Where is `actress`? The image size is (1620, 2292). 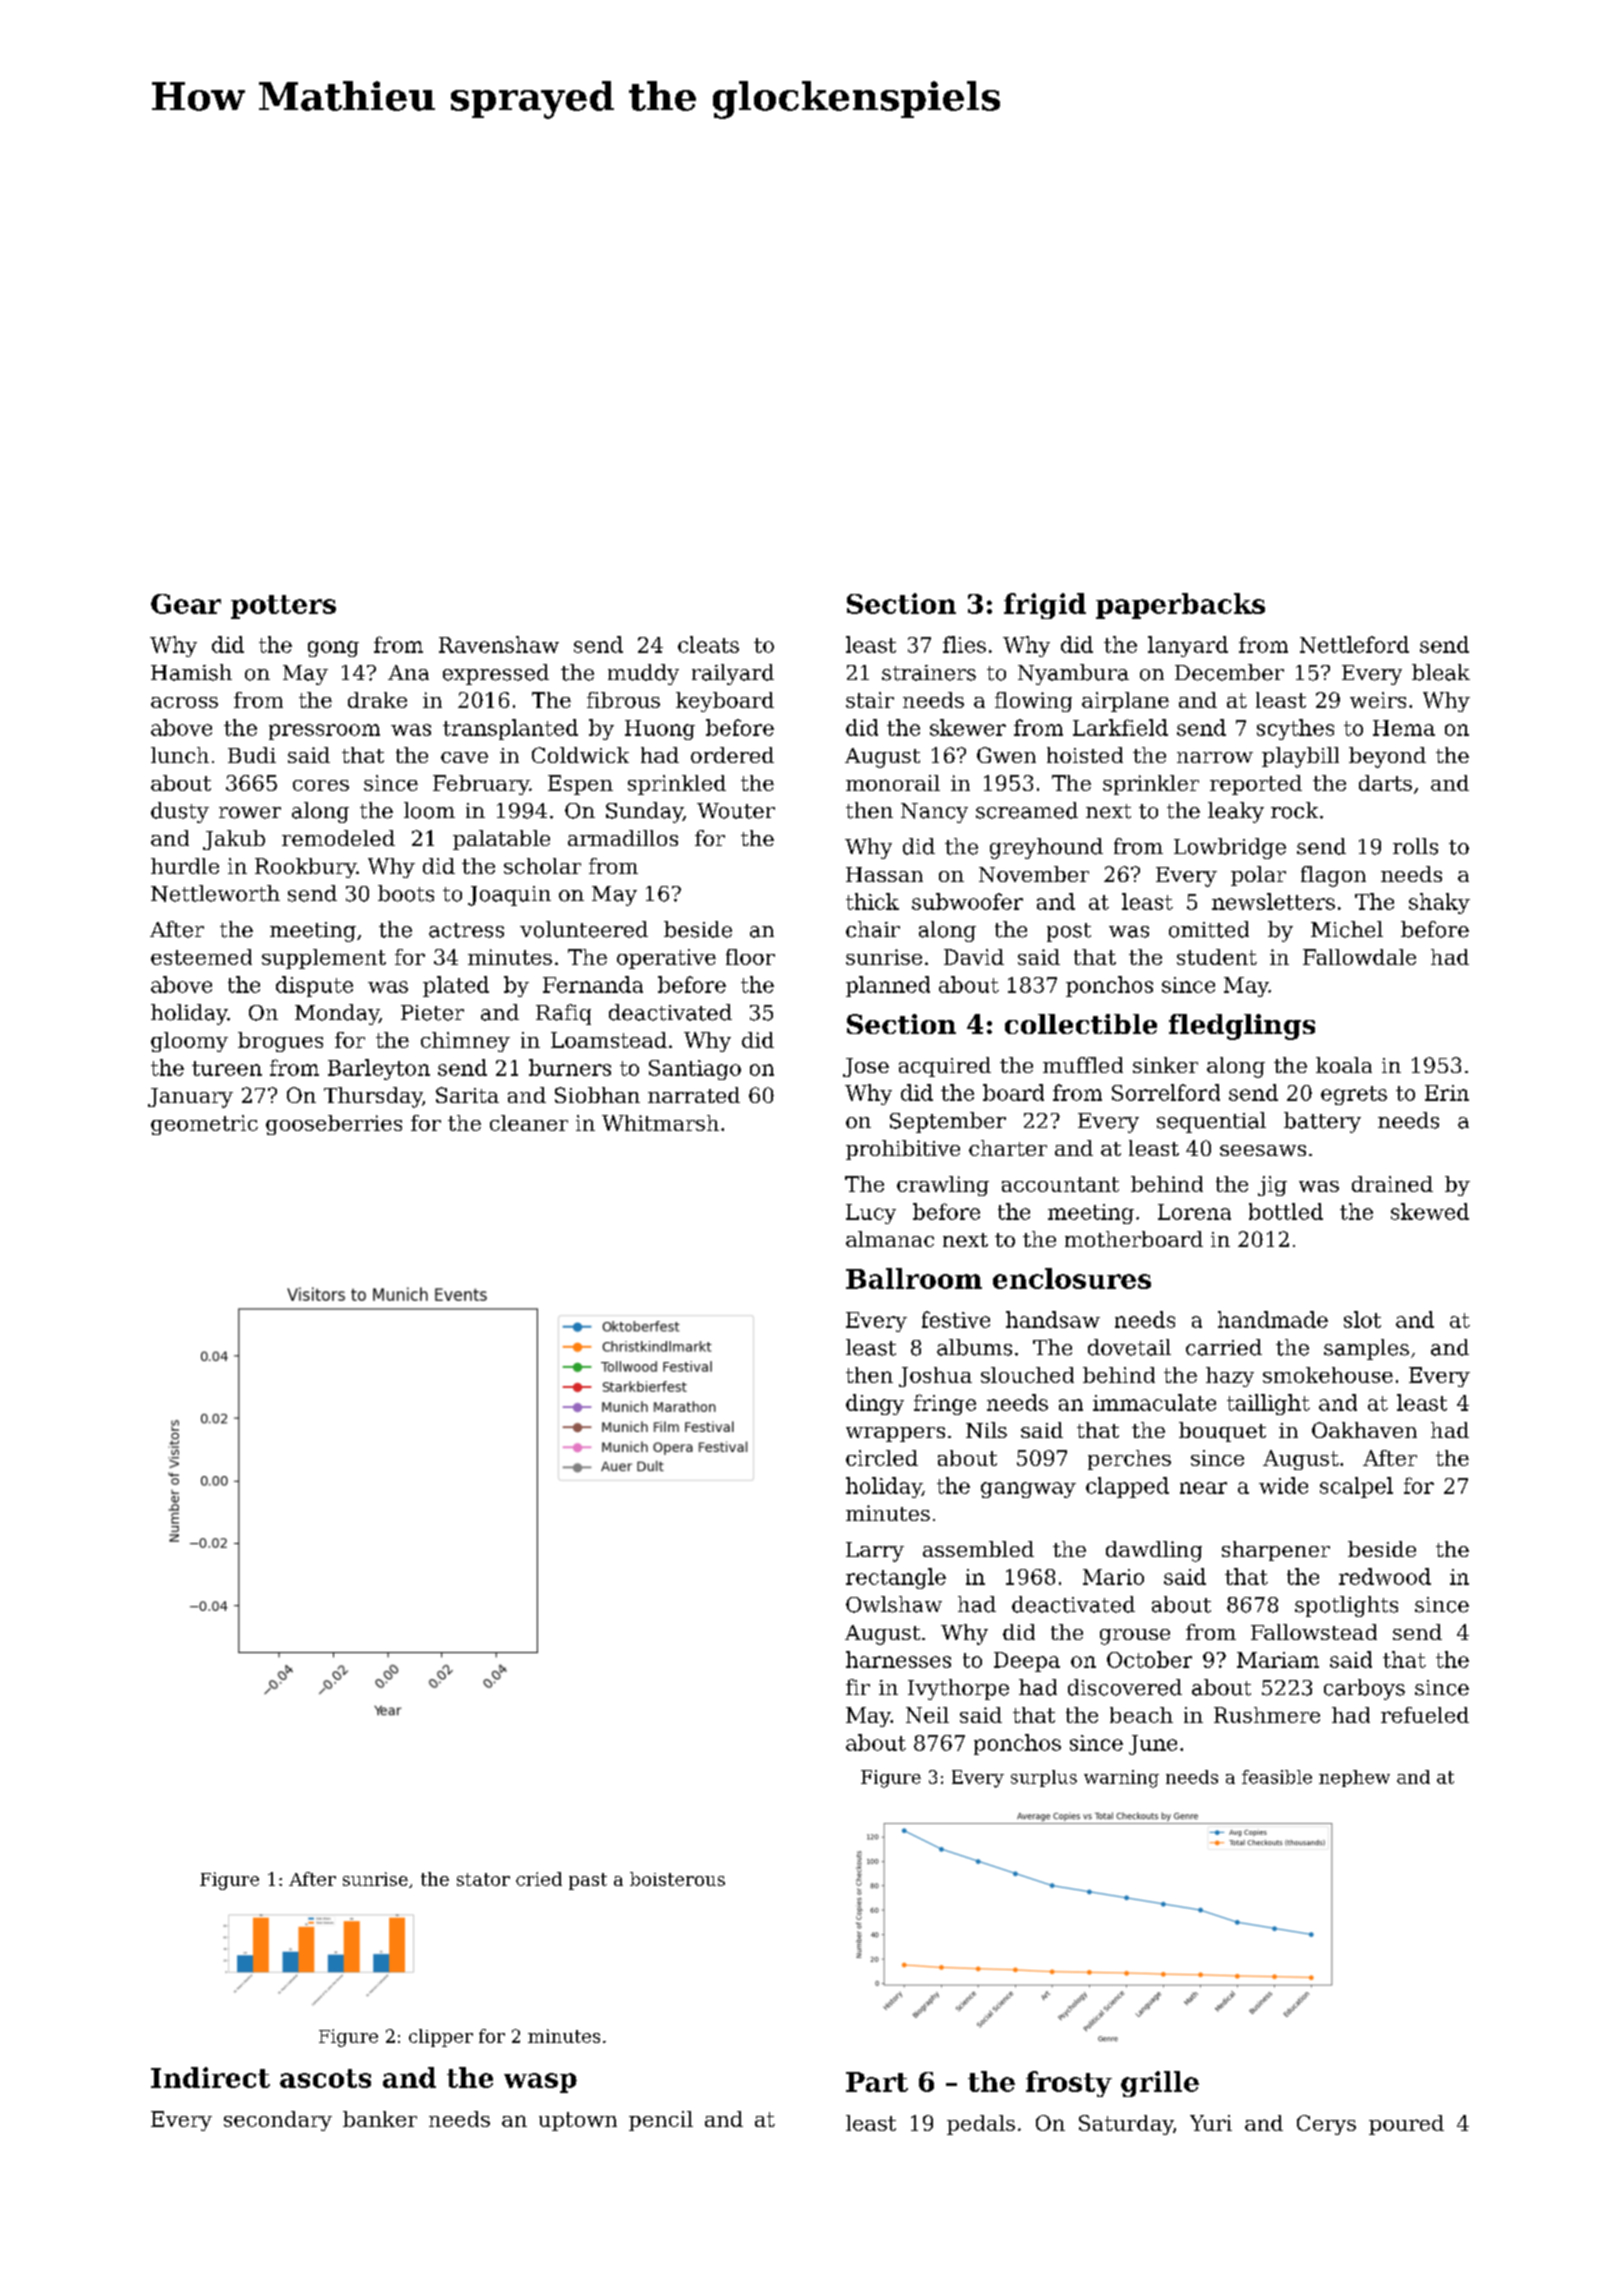 actress is located at coordinates (466, 930).
